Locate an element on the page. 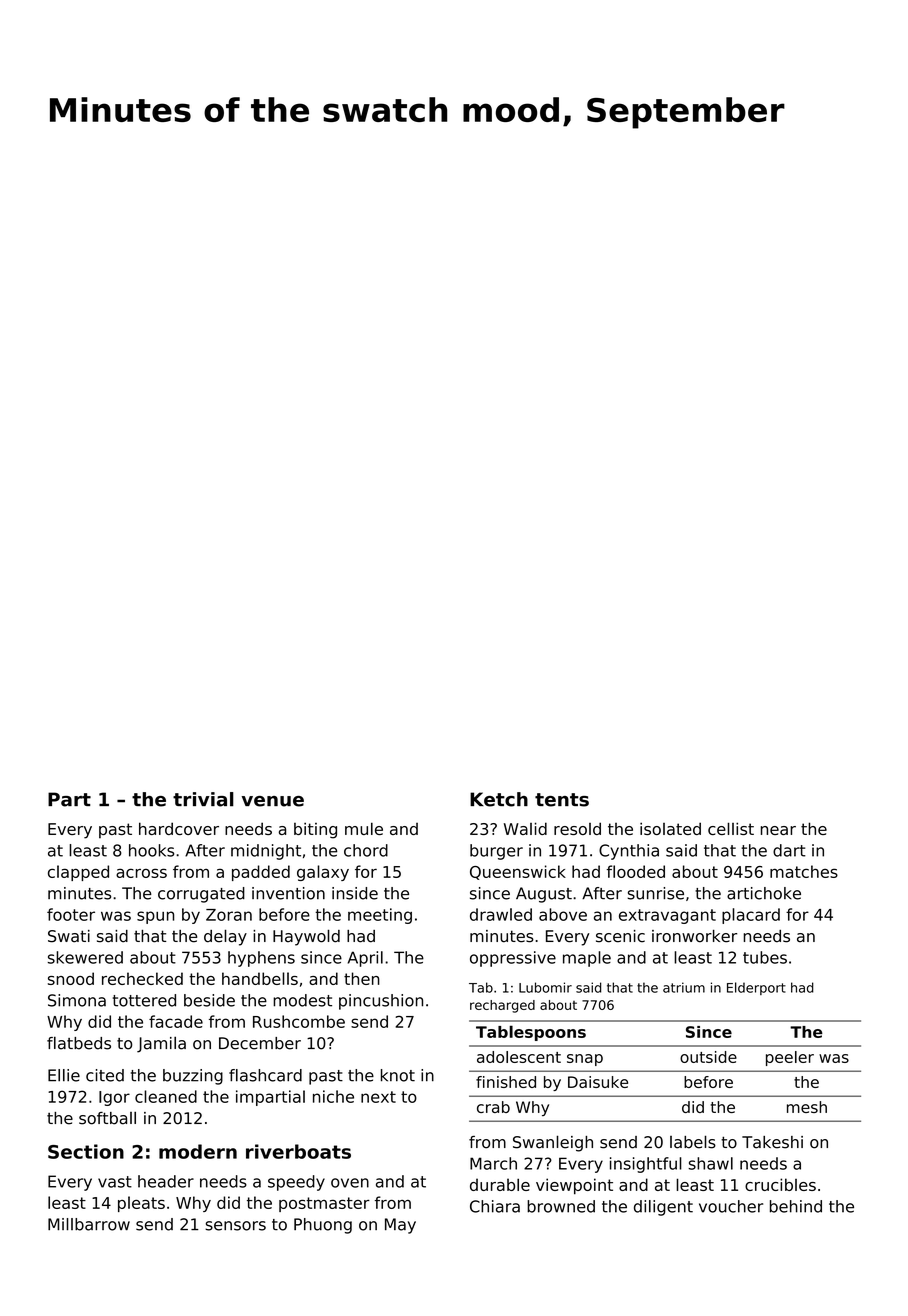  recharged is located at coordinates (502, 1006).
